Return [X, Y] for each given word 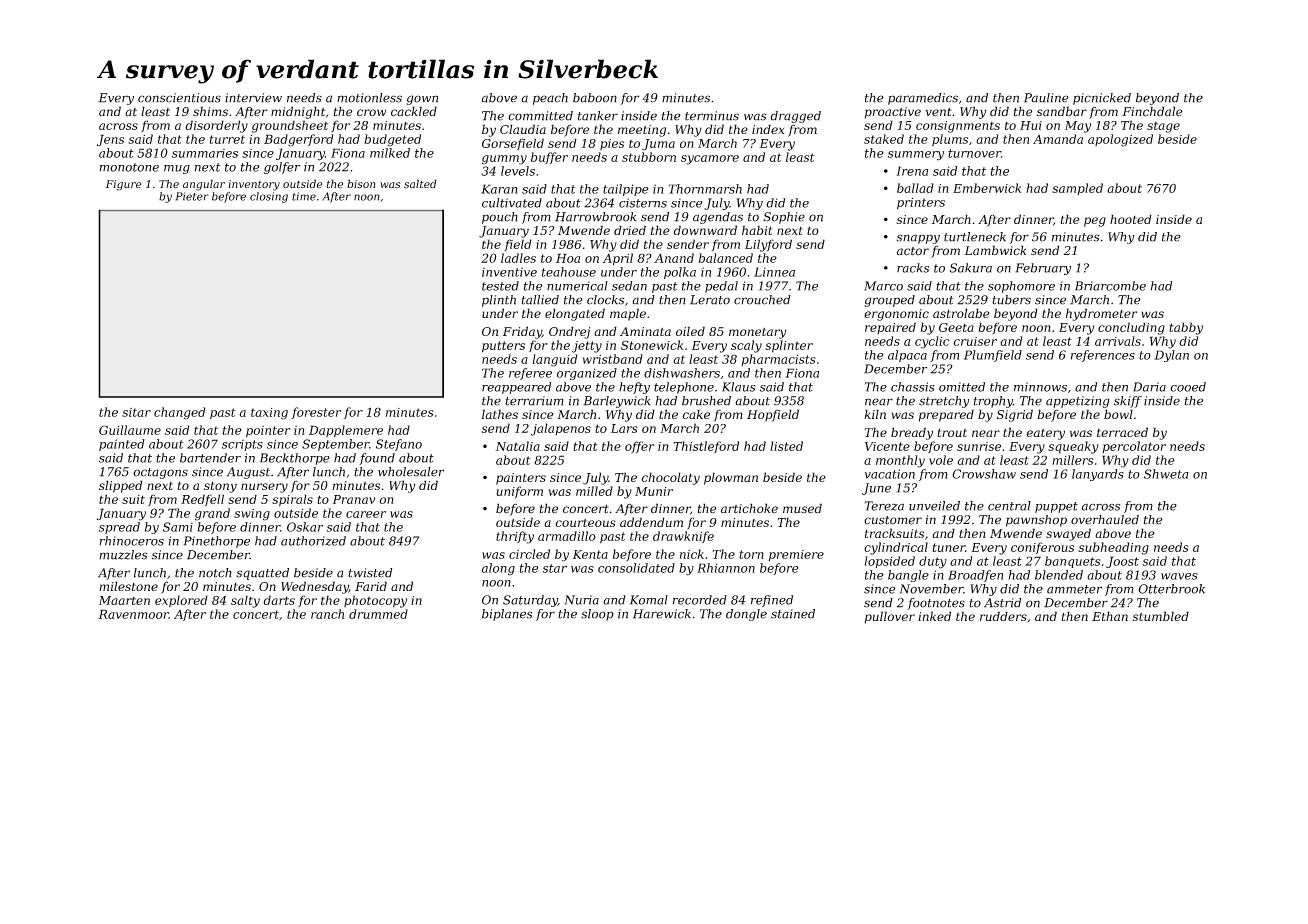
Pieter [192, 196]
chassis [913, 387]
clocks [605, 300]
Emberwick [987, 188]
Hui [1031, 125]
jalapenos [561, 429]
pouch [500, 218]
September [335, 445]
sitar [136, 412]
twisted [370, 573]
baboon [595, 98]
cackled [414, 111]
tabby [1186, 328]
